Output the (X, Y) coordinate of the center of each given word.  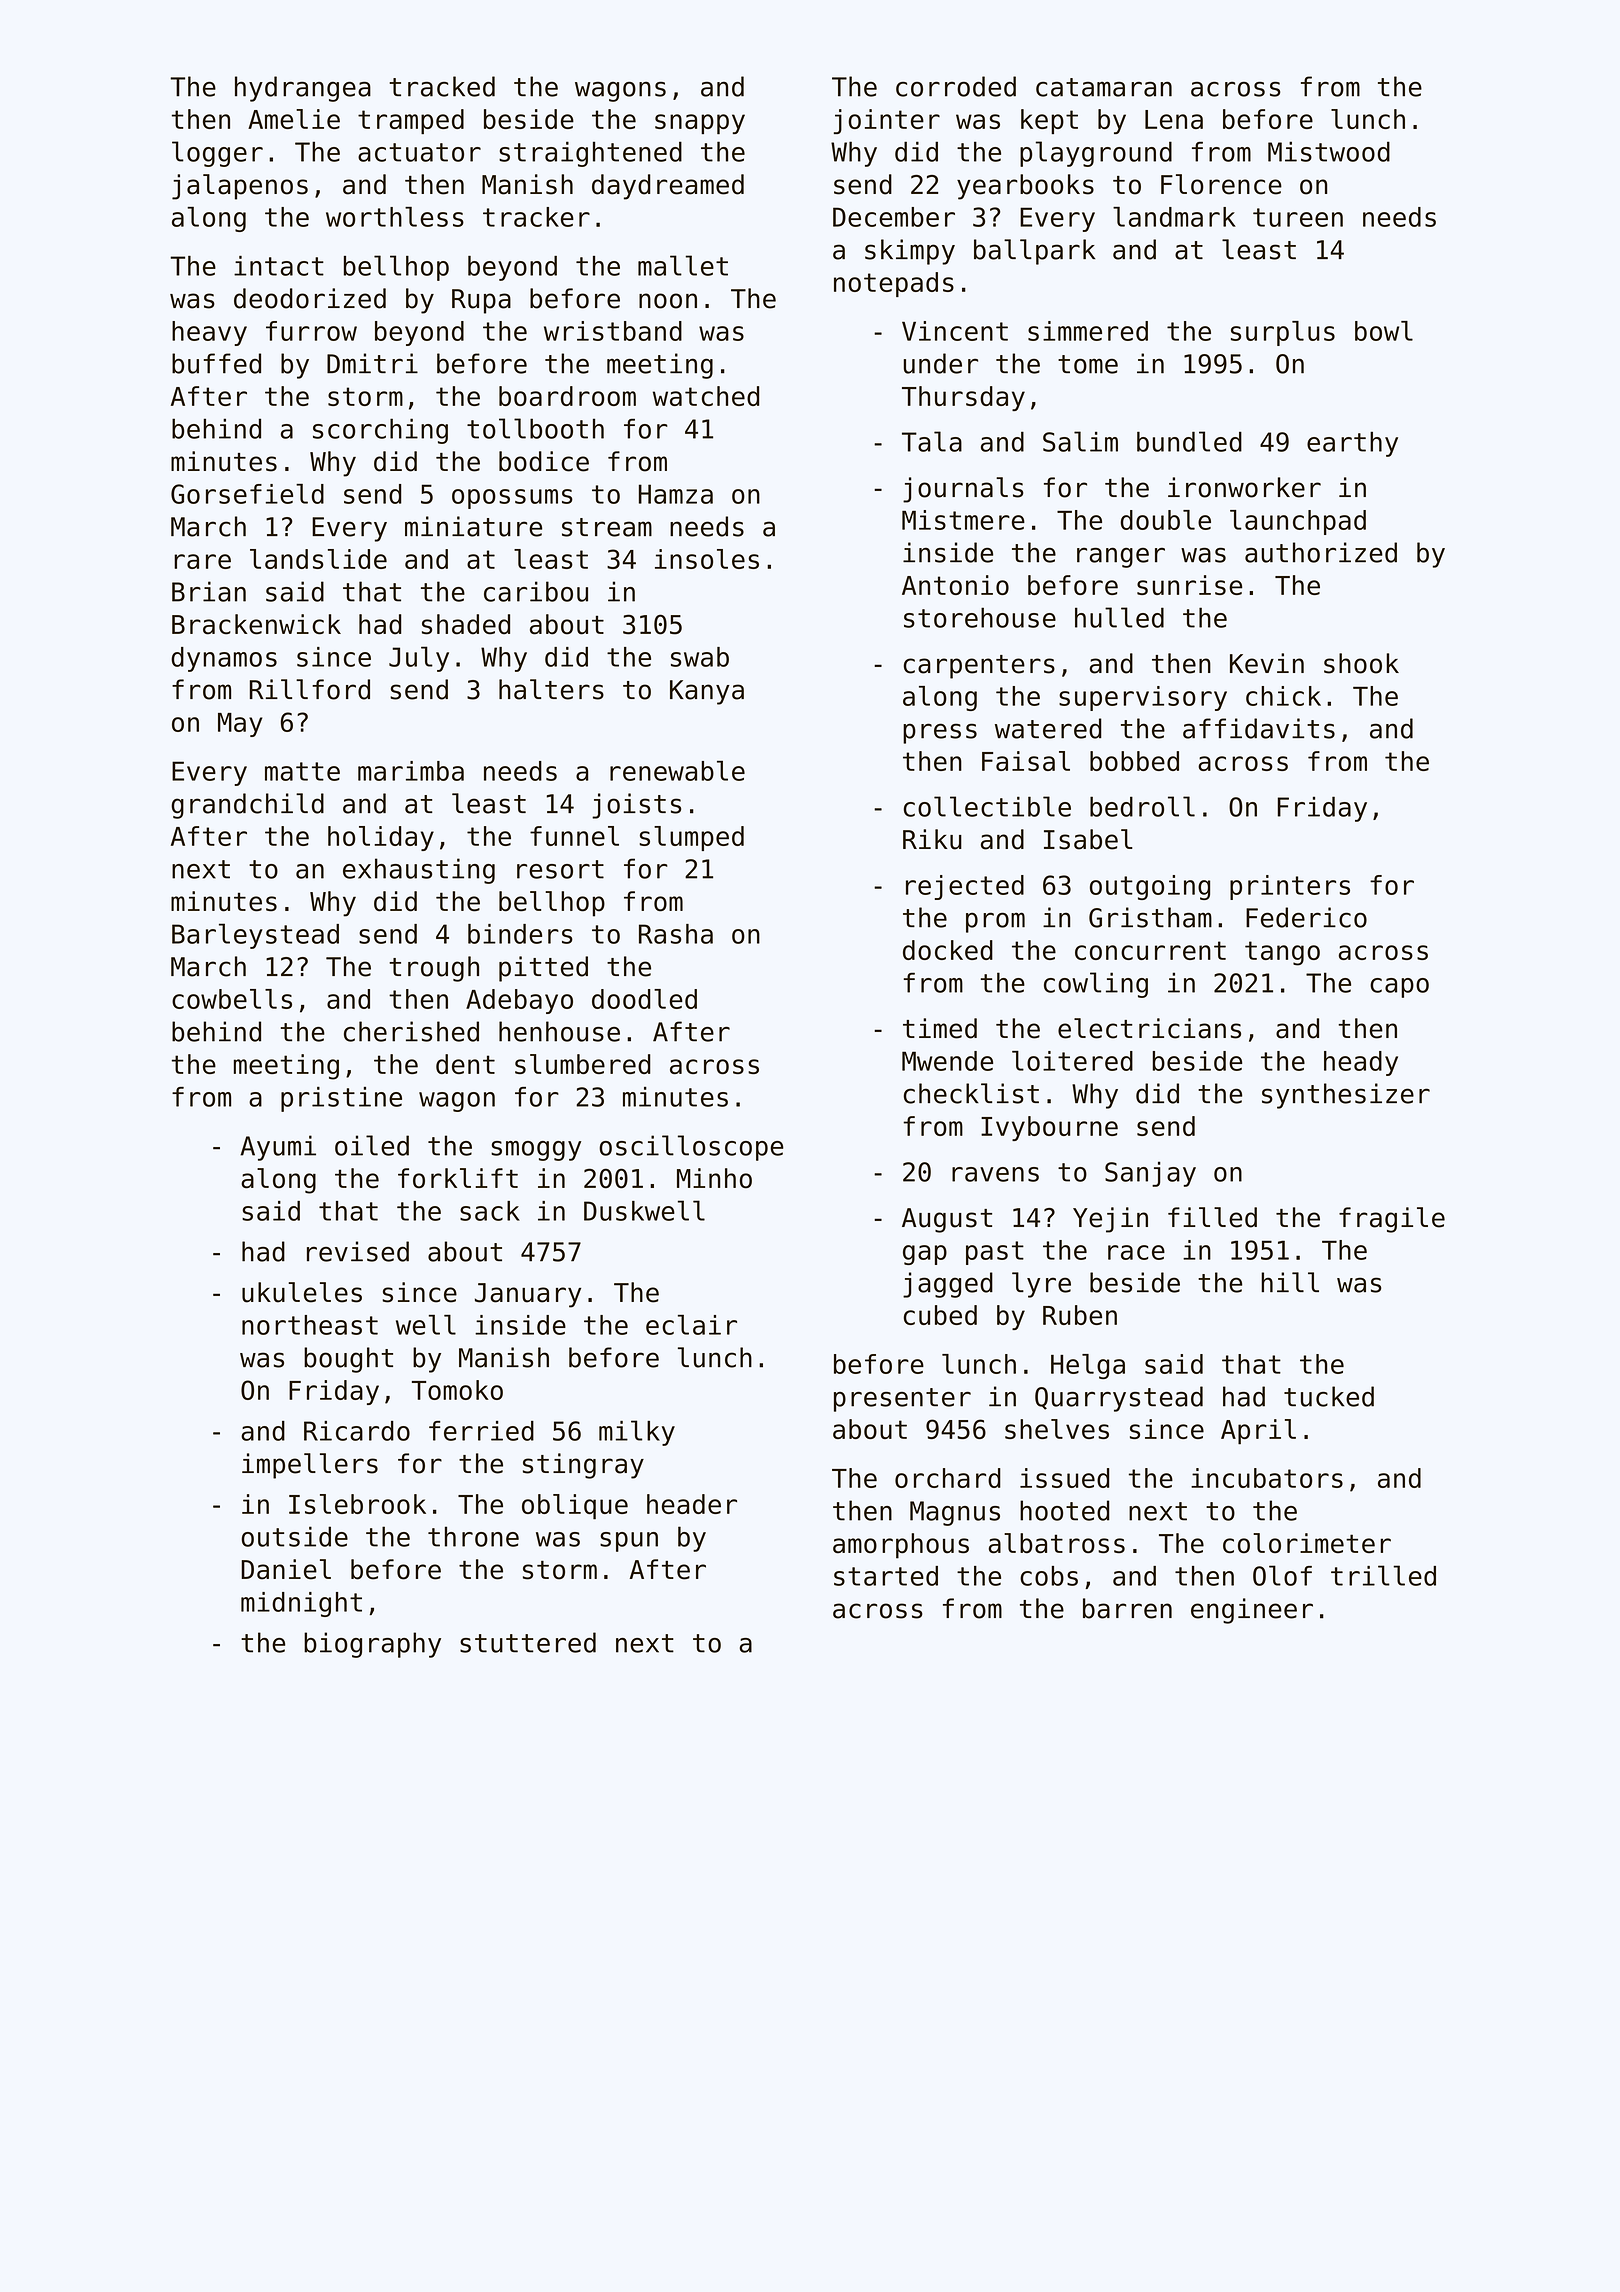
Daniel (286, 1569)
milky (637, 1433)
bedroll (1142, 806)
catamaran (1104, 87)
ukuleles (302, 1292)
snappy (700, 124)
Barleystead (255, 936)
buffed (216, 363)
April (1258, 1432)
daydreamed (668, 187)
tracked (442, 86)
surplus (1283, 333)
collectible (987, 806)
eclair (691, 1324)
